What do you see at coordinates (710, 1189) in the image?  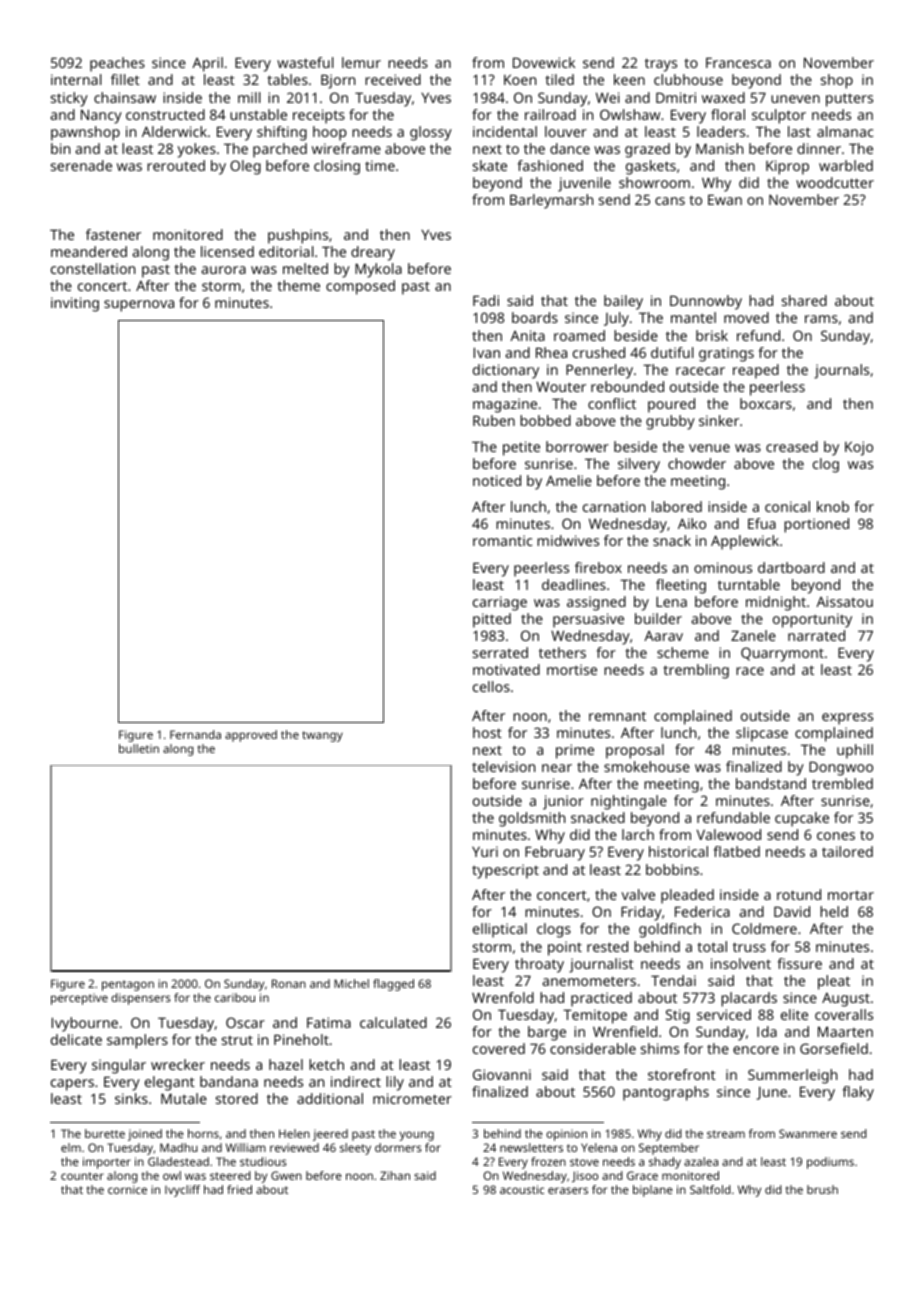 I see `Saltfold` at bounding box center [710, 1189].
